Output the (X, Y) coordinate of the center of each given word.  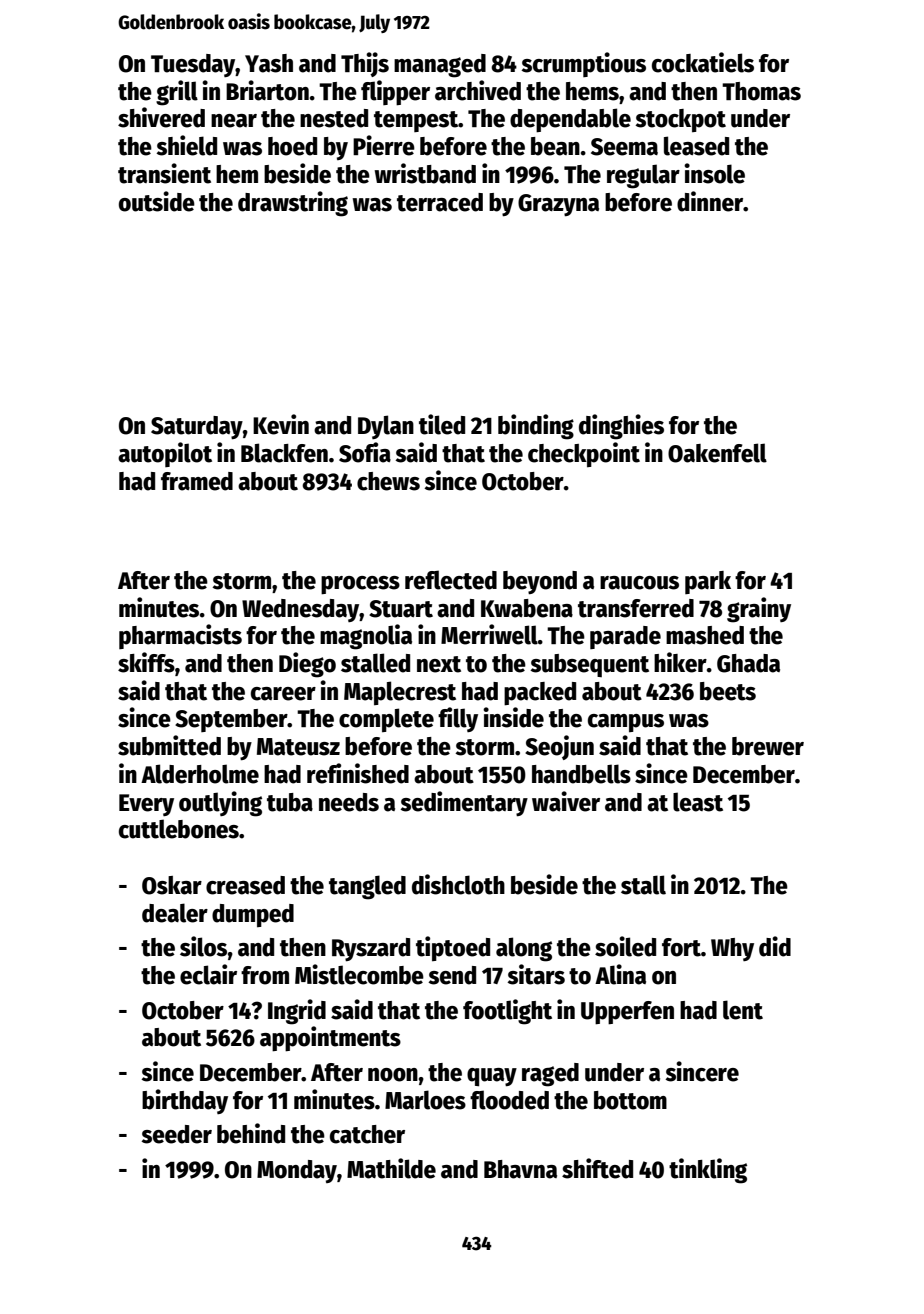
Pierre (384, 145)
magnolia (366, 637)
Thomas (761, 91)
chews (388, 481)
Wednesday (301, 610)
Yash (269, 63)
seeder (176, 1134)
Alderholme (200, 774)
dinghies (621, 427)
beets (728, 691)
